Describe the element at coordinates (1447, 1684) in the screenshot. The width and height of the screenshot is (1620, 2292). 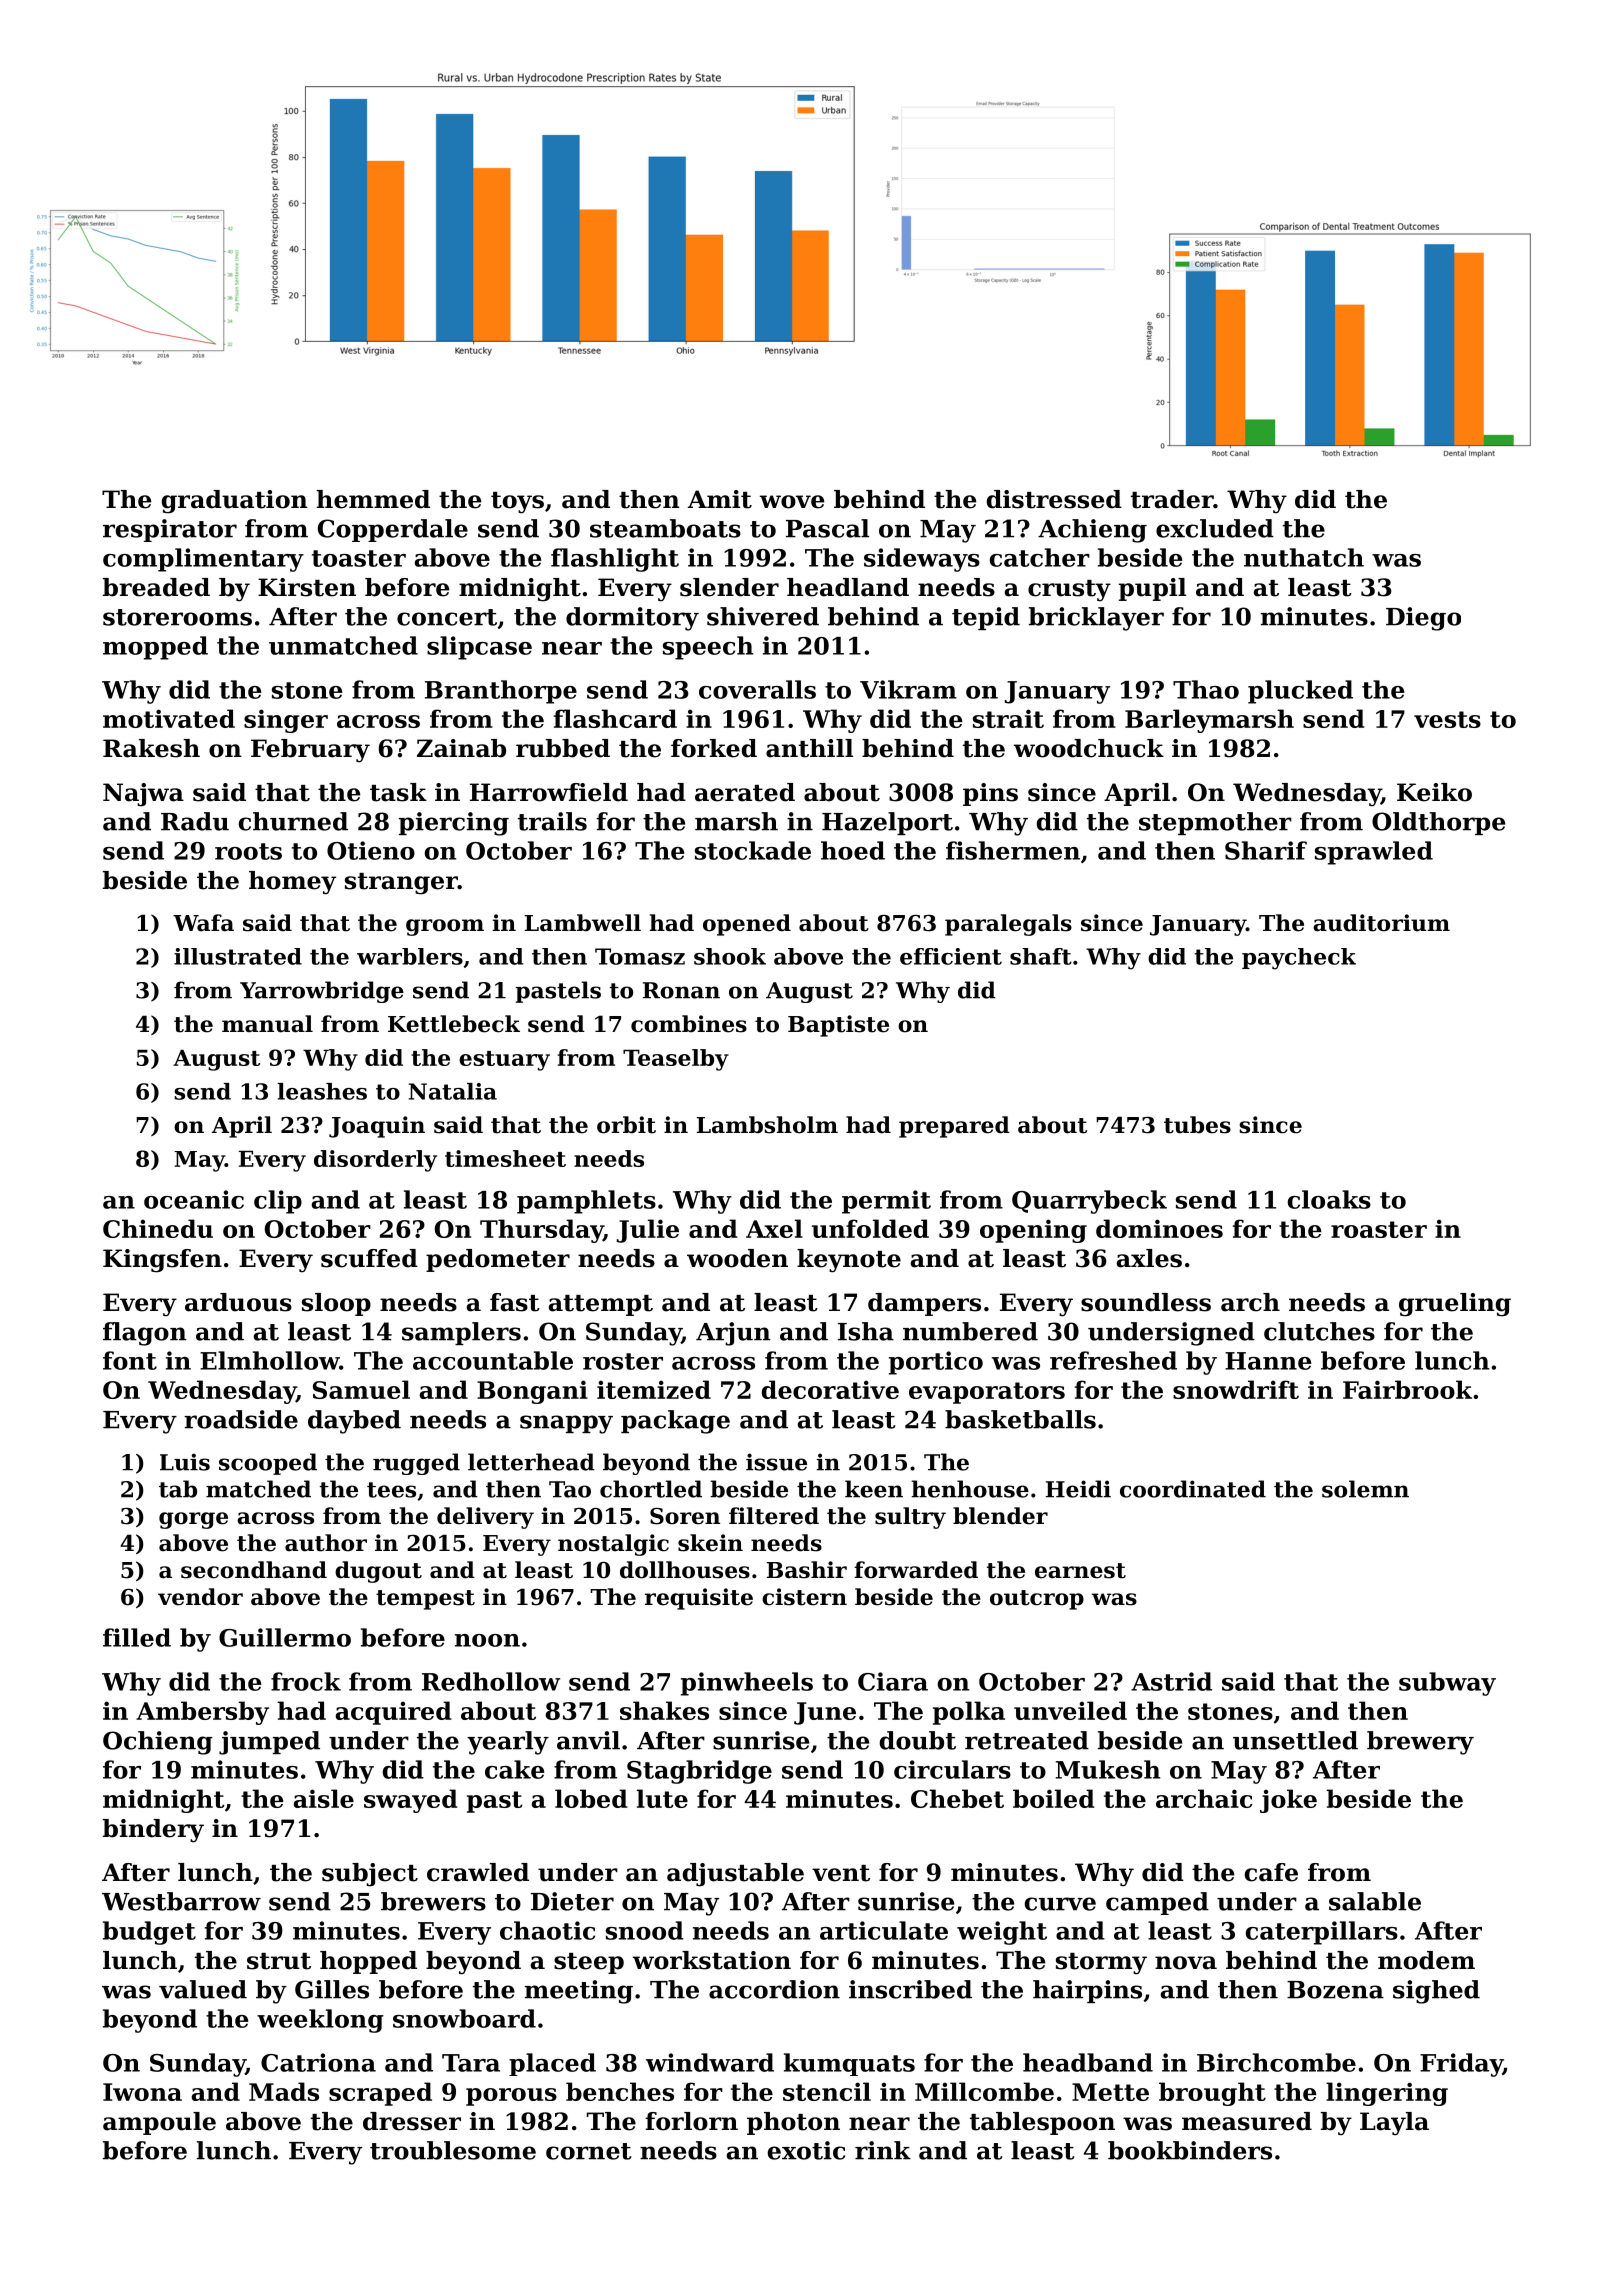
I see `subway` at that location.
